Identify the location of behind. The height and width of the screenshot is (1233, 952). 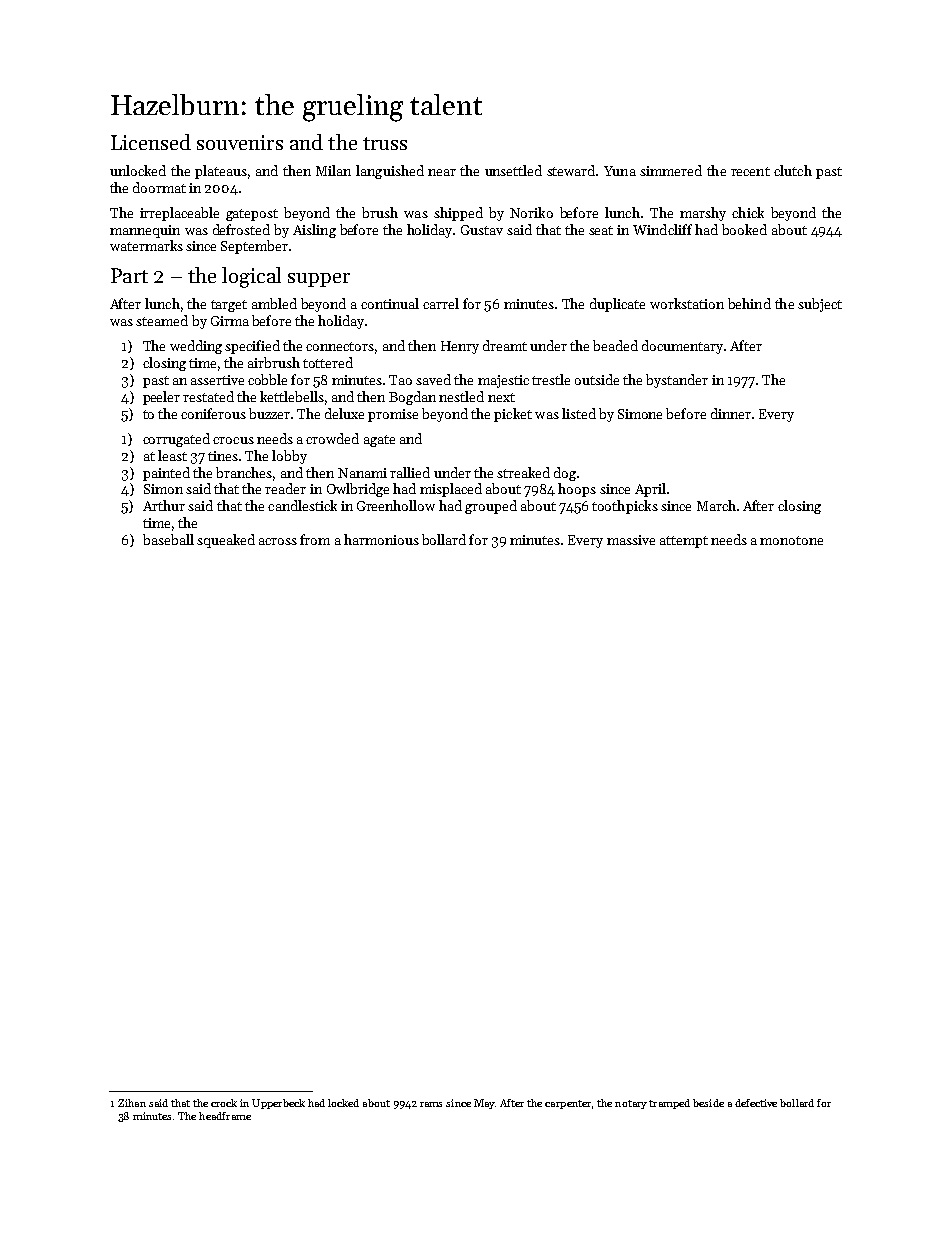
(749, 303).
